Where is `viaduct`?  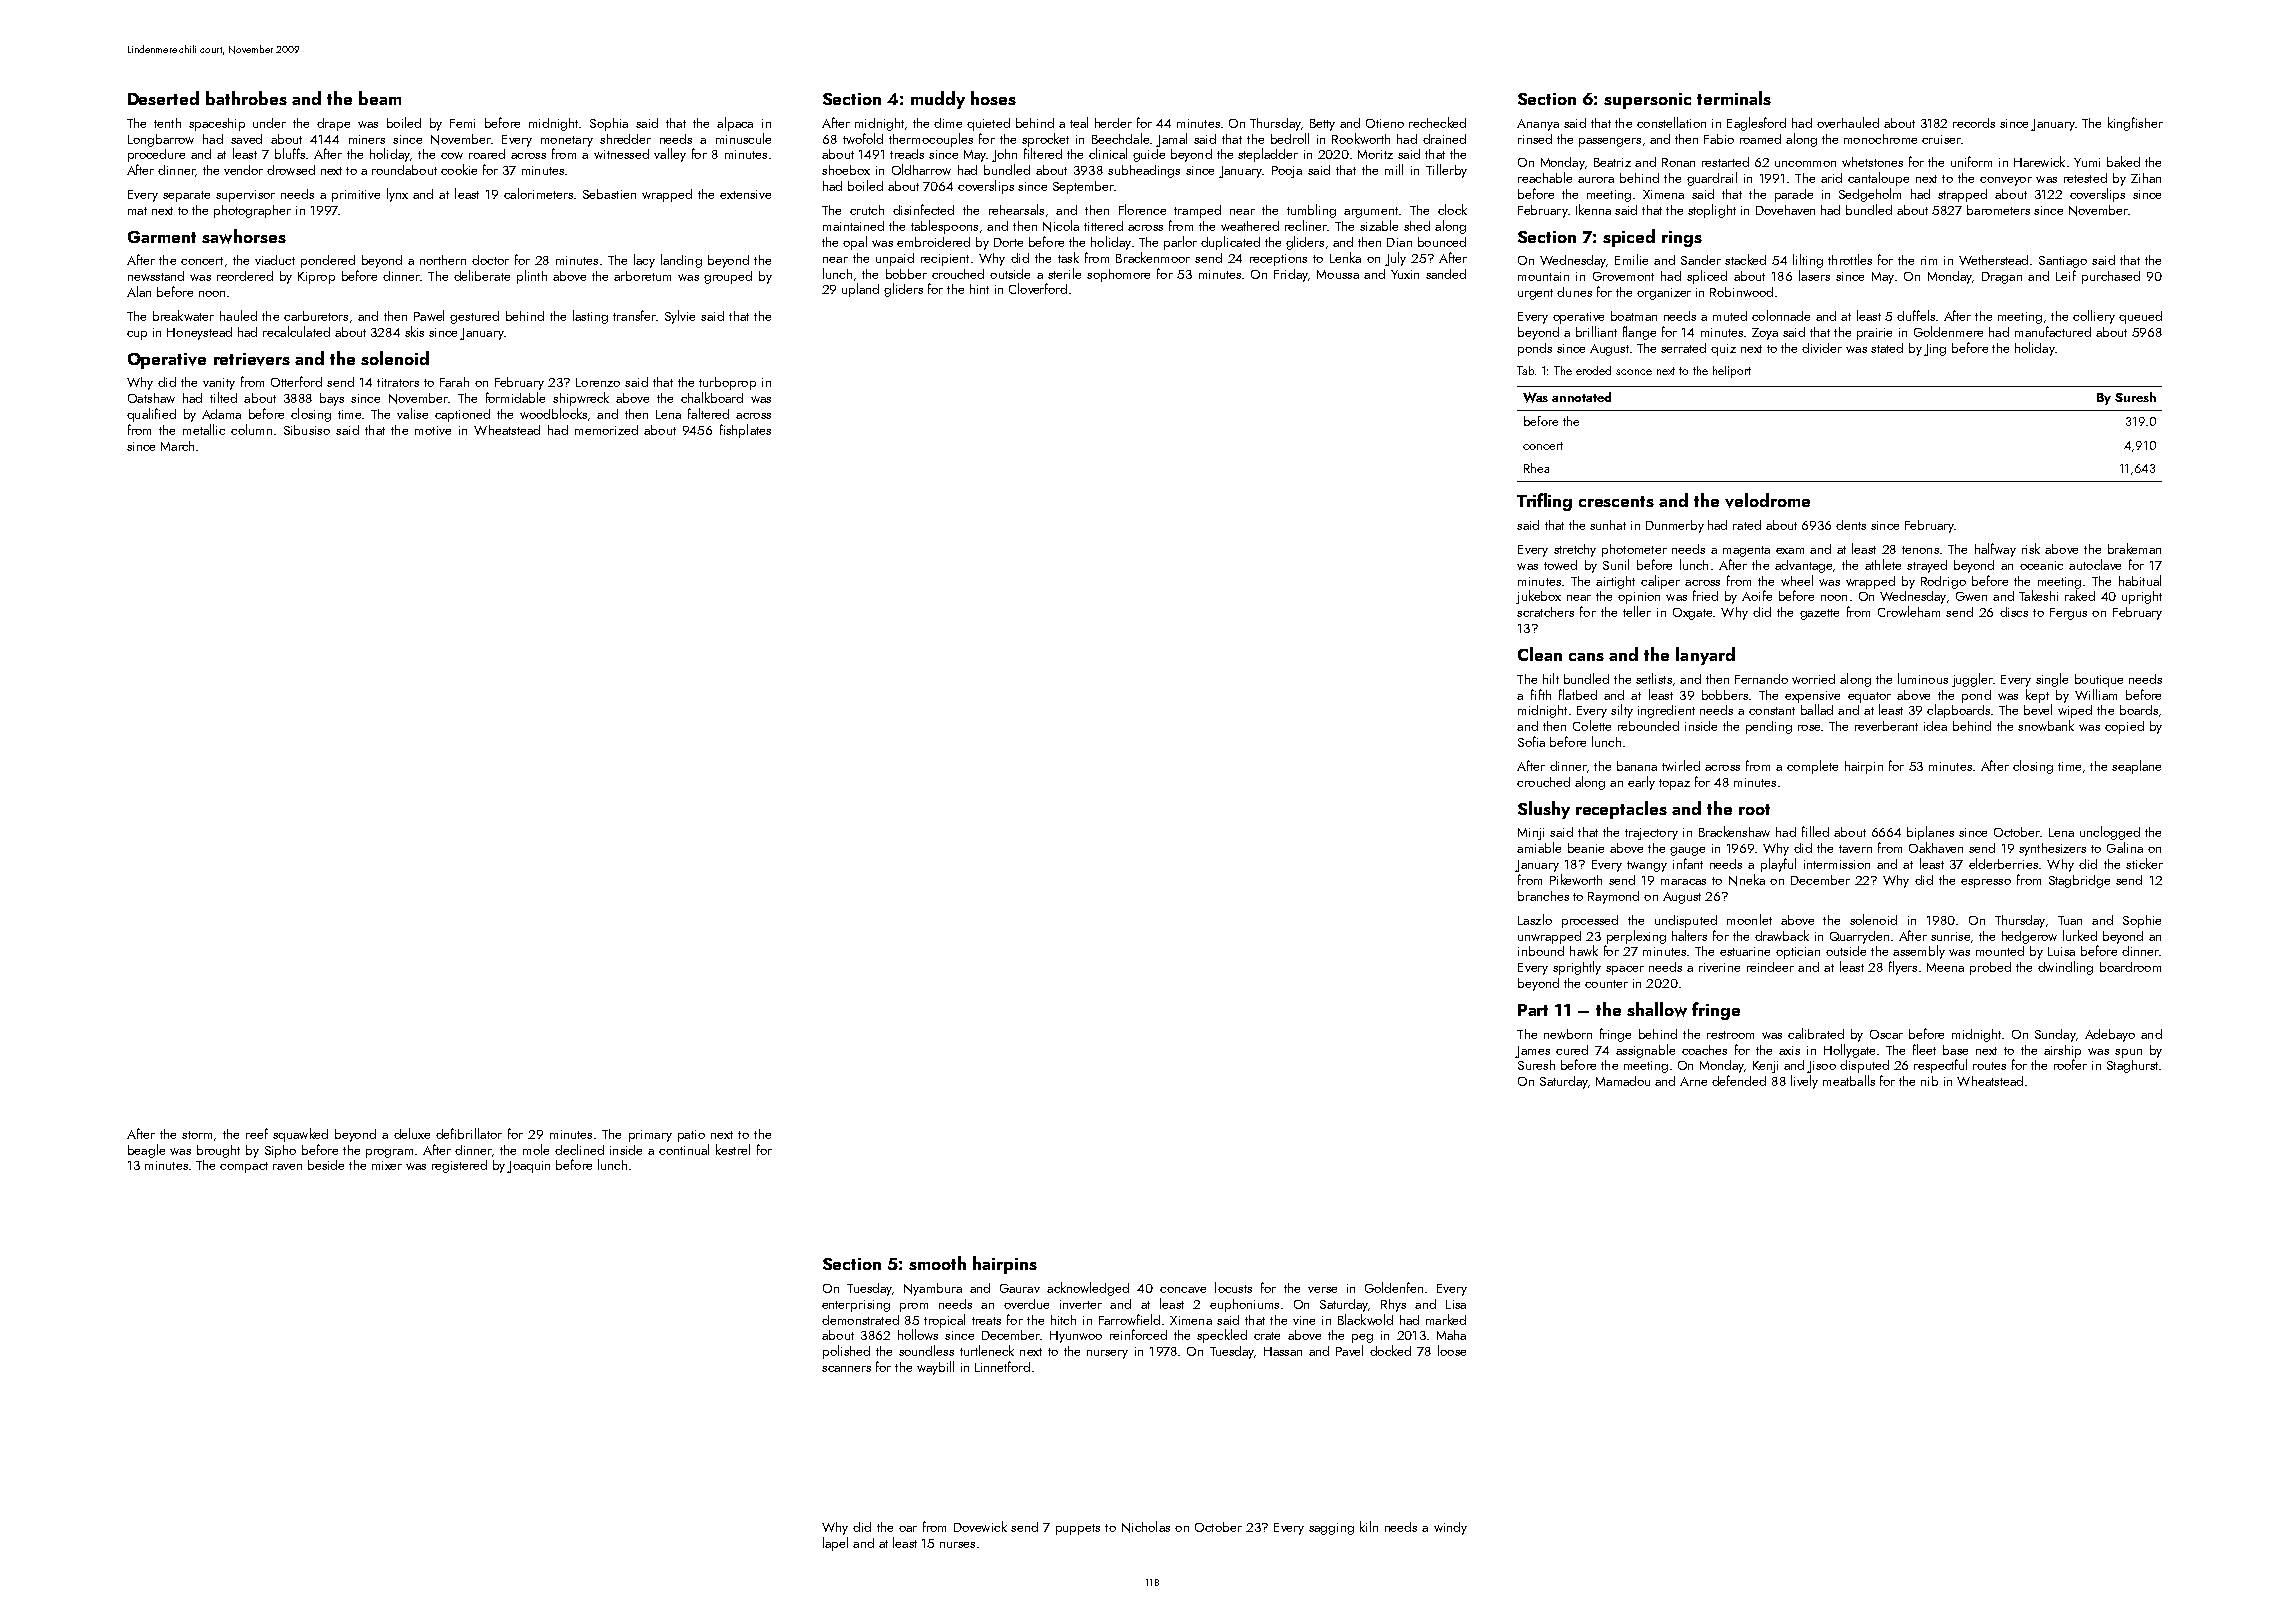
viaduct is located at coordinates (275, 260).
